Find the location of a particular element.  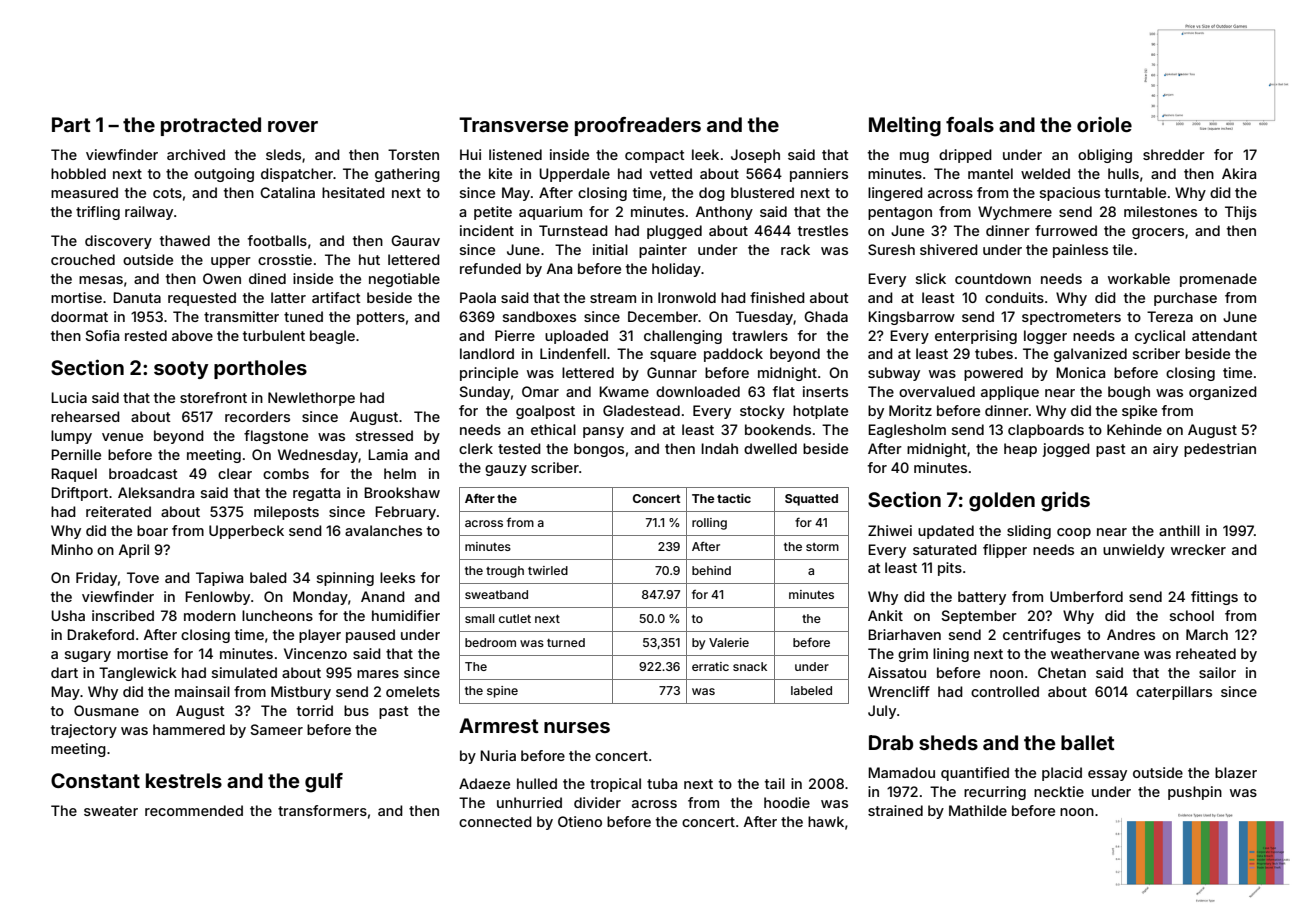

hesitated is located at coordinates (353, 192).
